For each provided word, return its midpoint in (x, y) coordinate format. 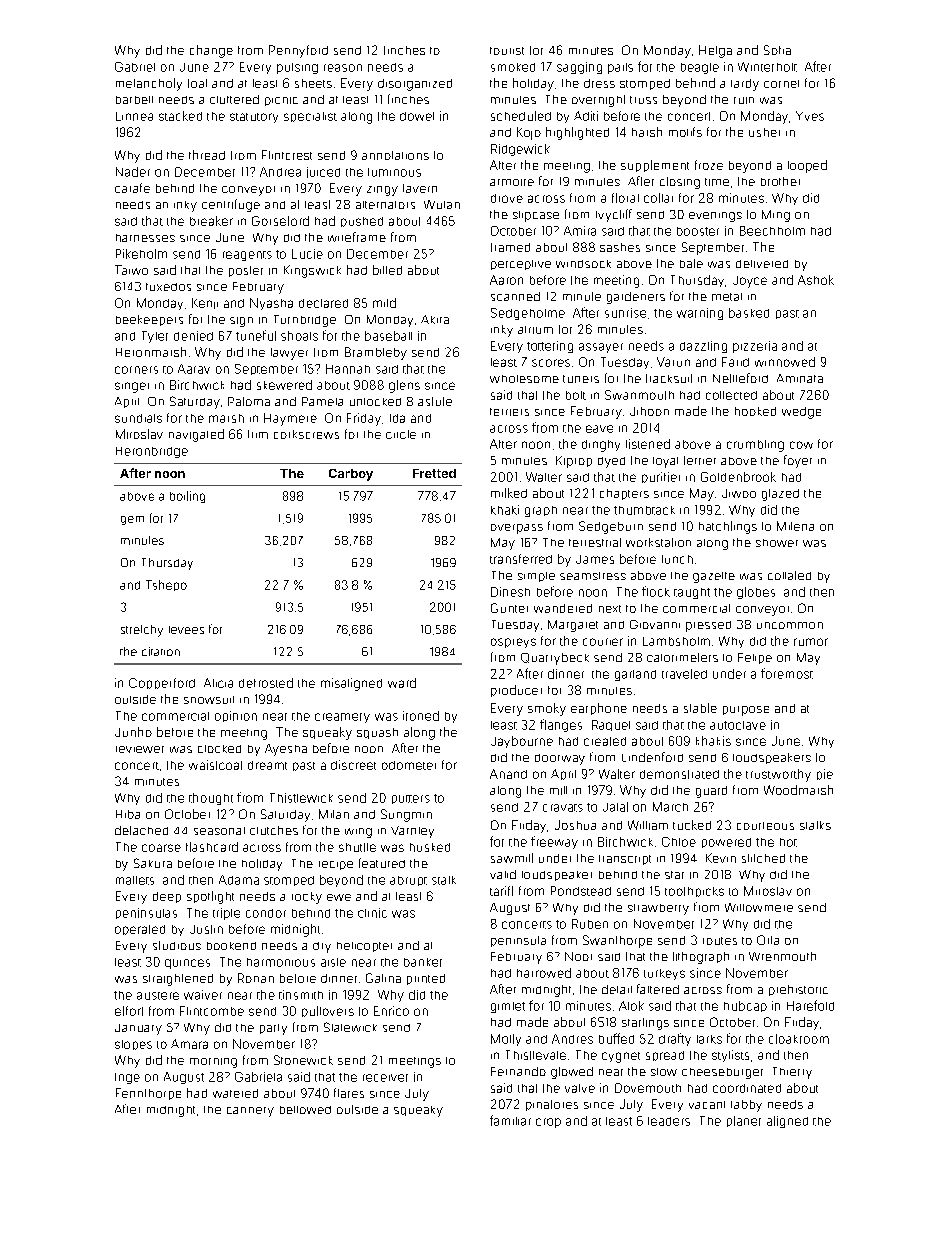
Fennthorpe (148, 1094)
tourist (507, 51)
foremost (787, 673)
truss (643, 100)
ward (402, 683)
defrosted (266, 683)
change (211, 51)
